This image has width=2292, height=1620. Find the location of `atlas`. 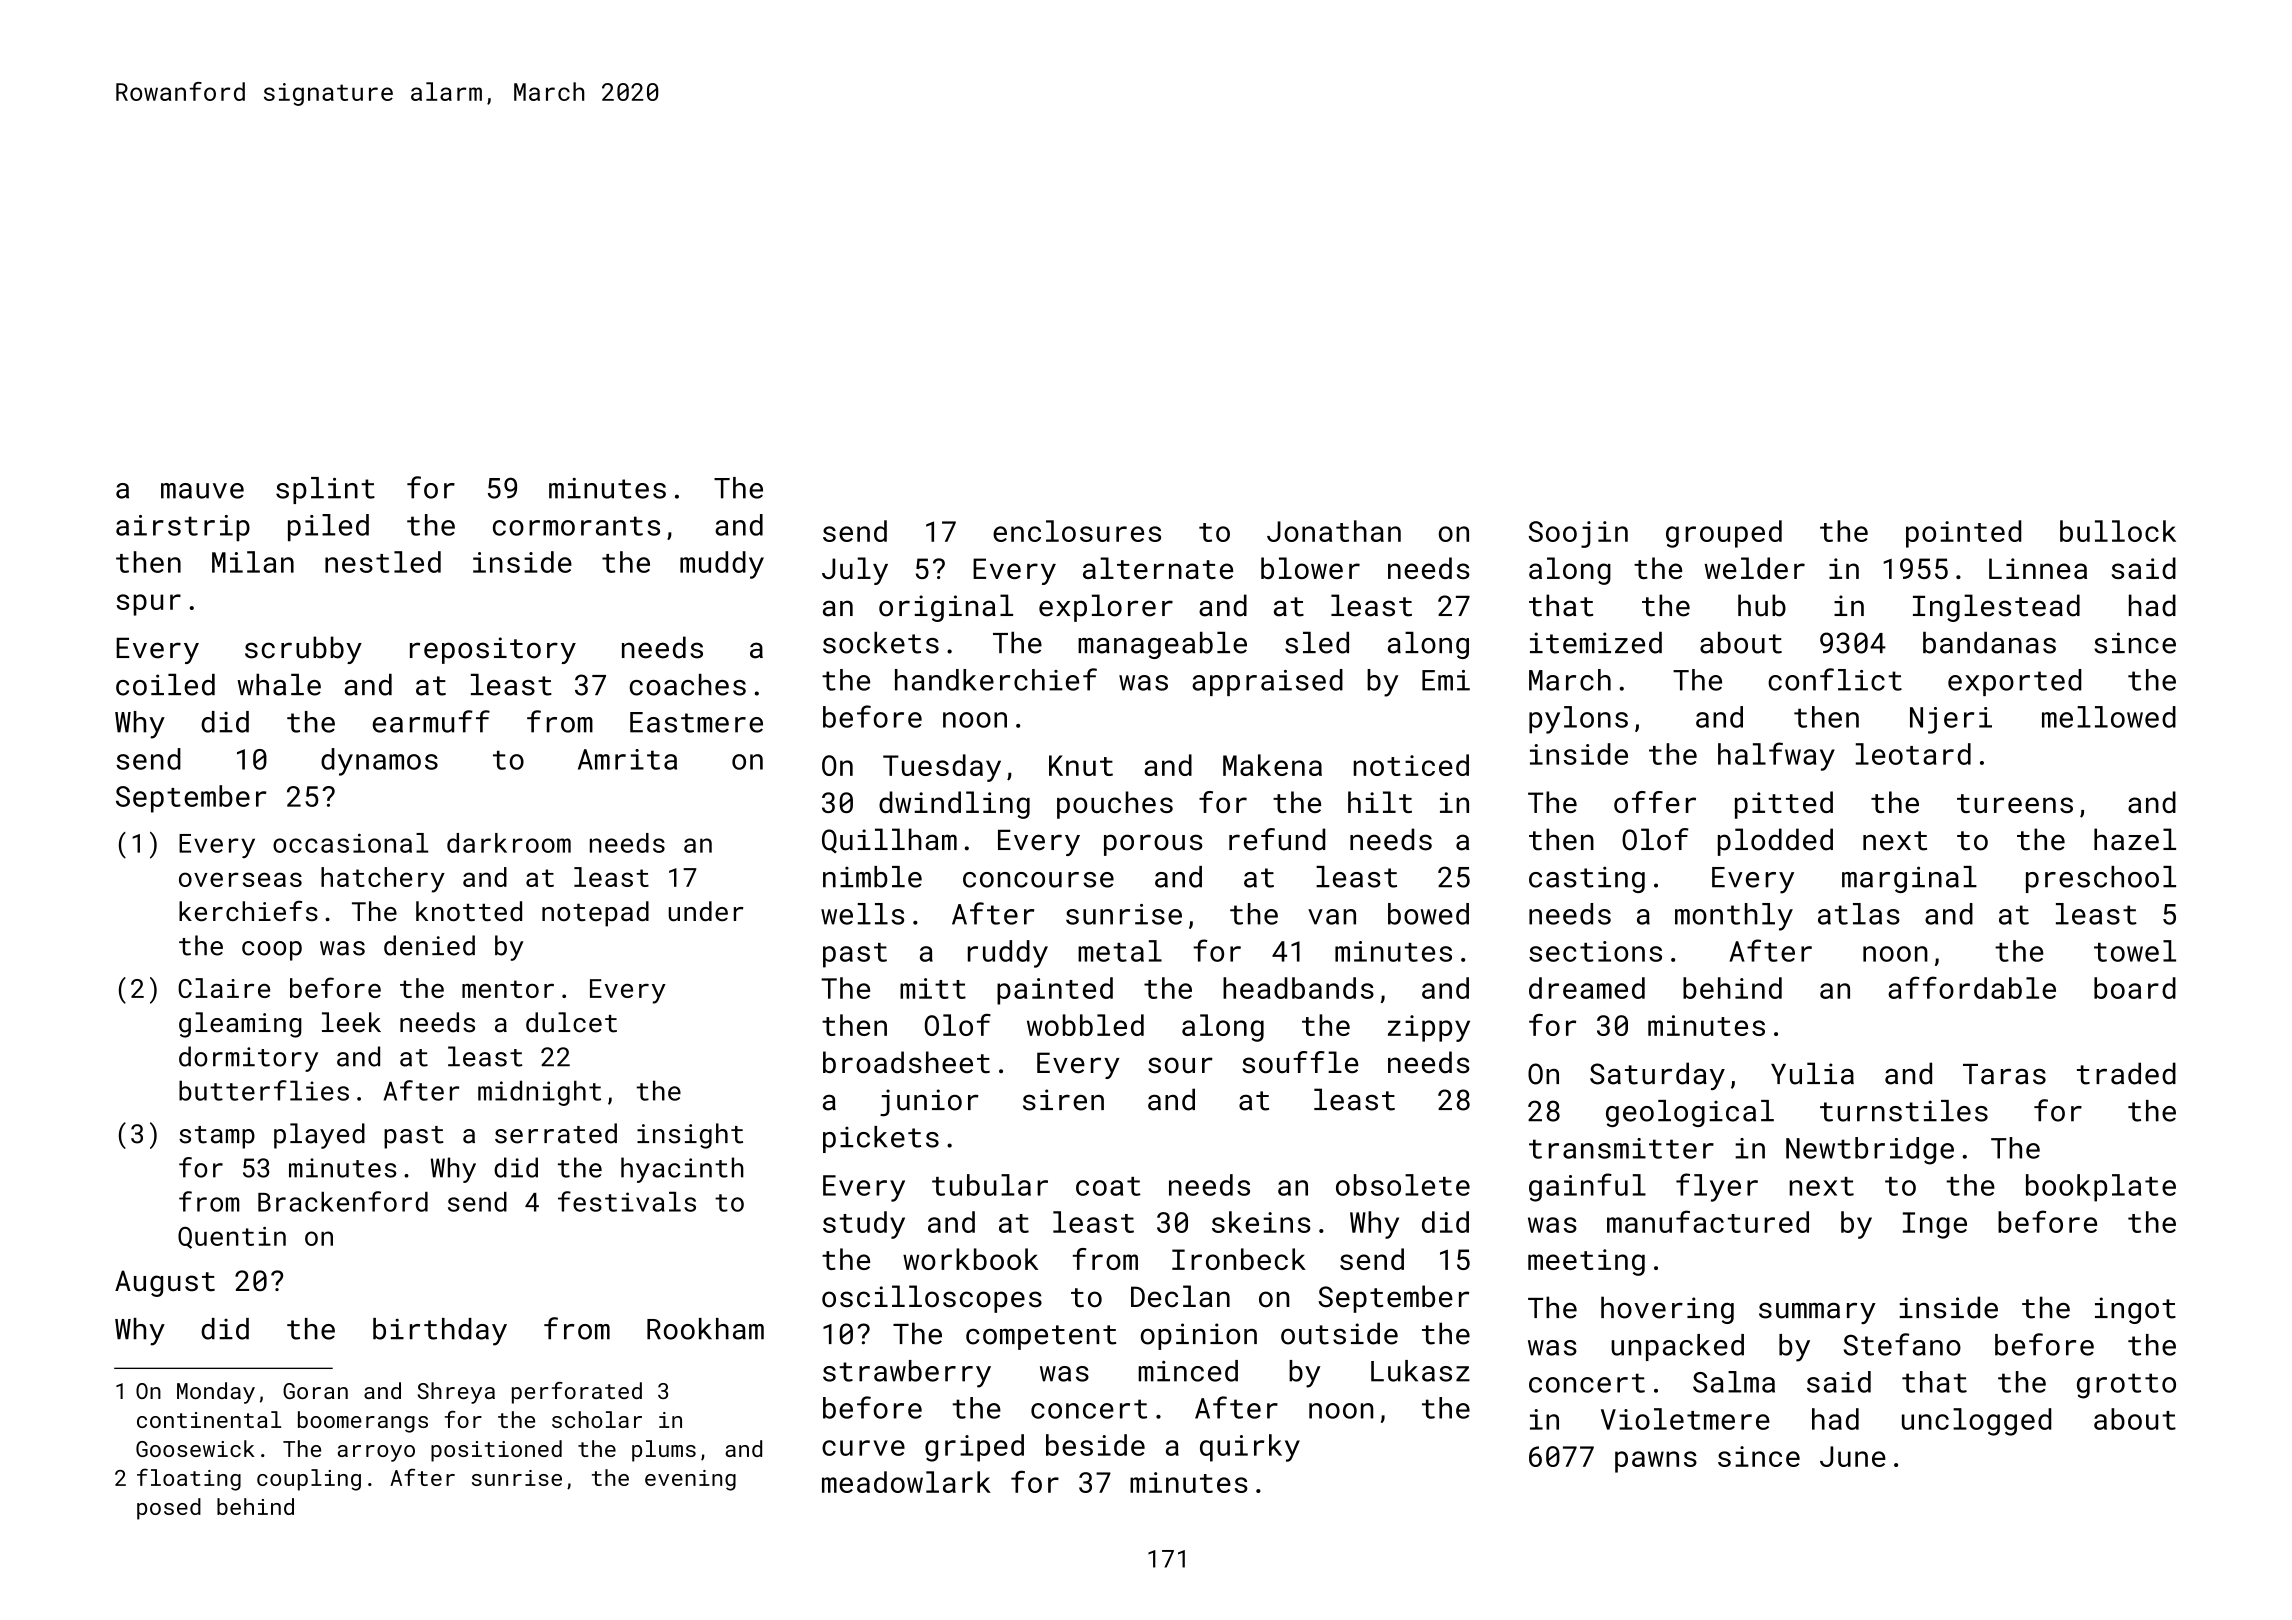

atlas is located at coordinates (1859, 914).
